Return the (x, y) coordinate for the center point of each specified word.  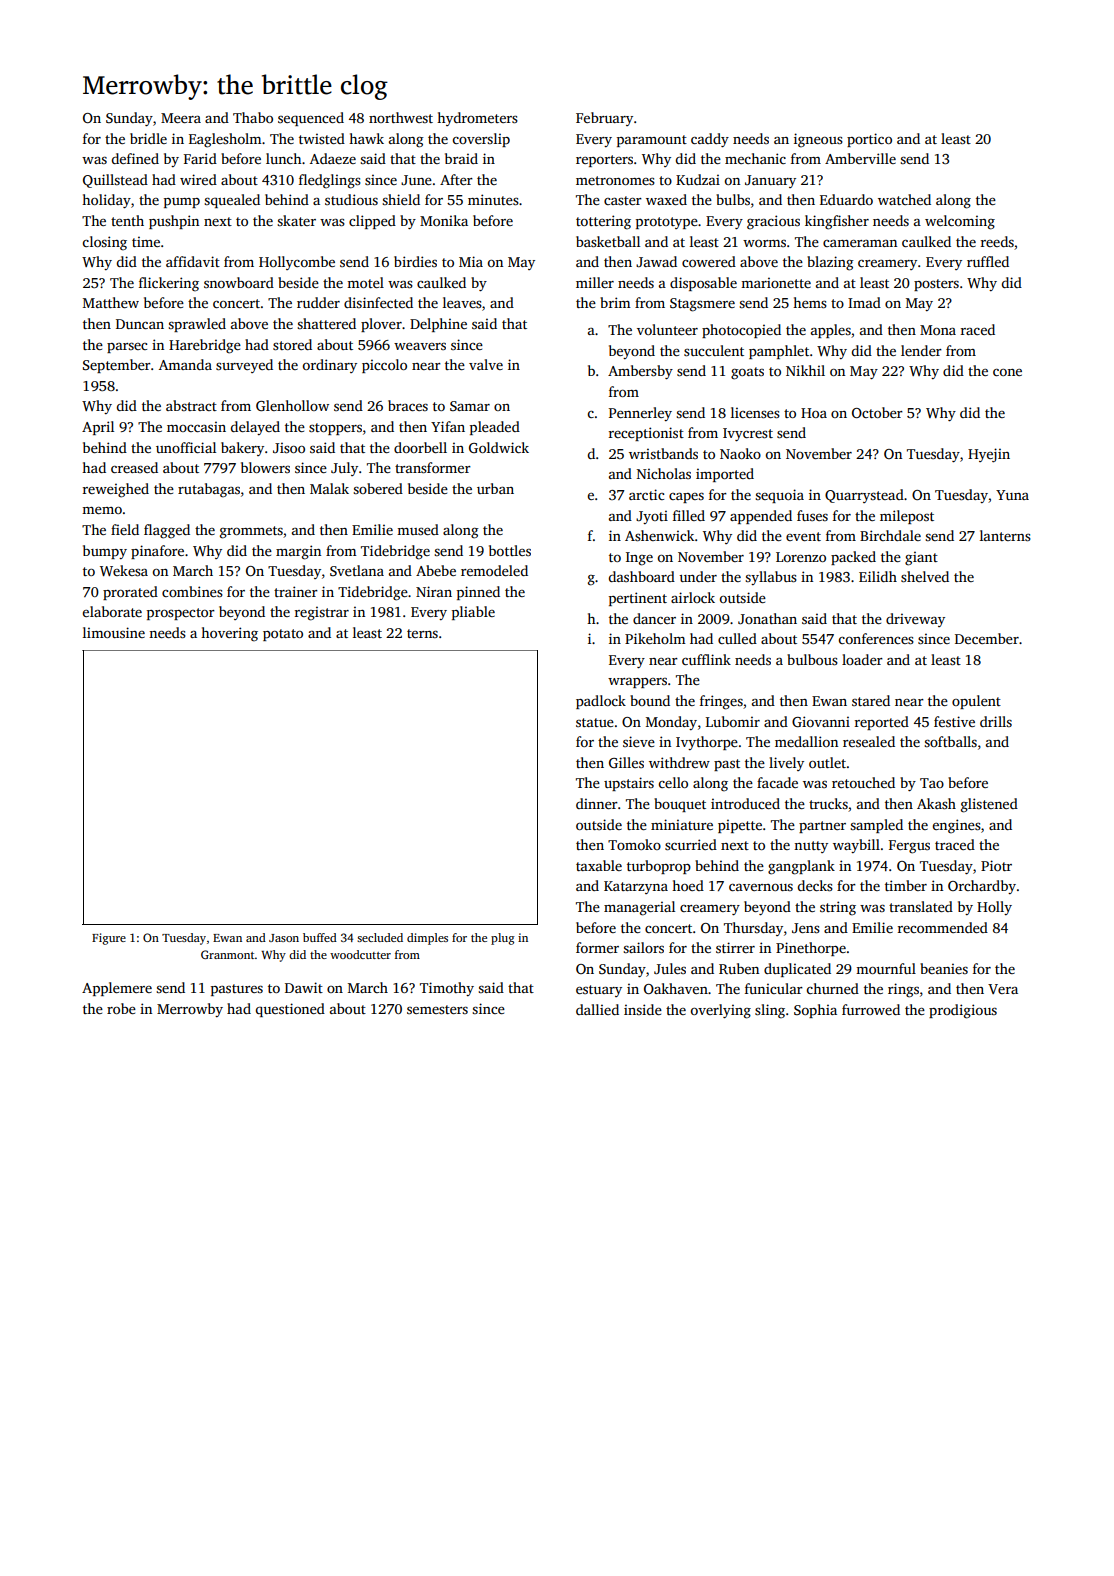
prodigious (963, 1011)
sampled (876, 826)
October (877, 412)
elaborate (112, 611)
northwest (401, 117)
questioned (290, 1010)
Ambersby (640, 372)
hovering (229, 634)
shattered (326, 323)
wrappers (637, 683)
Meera (181, 118)
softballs (950, 741)
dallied (597, 1009)
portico (869, 140)
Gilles (626, 762)
